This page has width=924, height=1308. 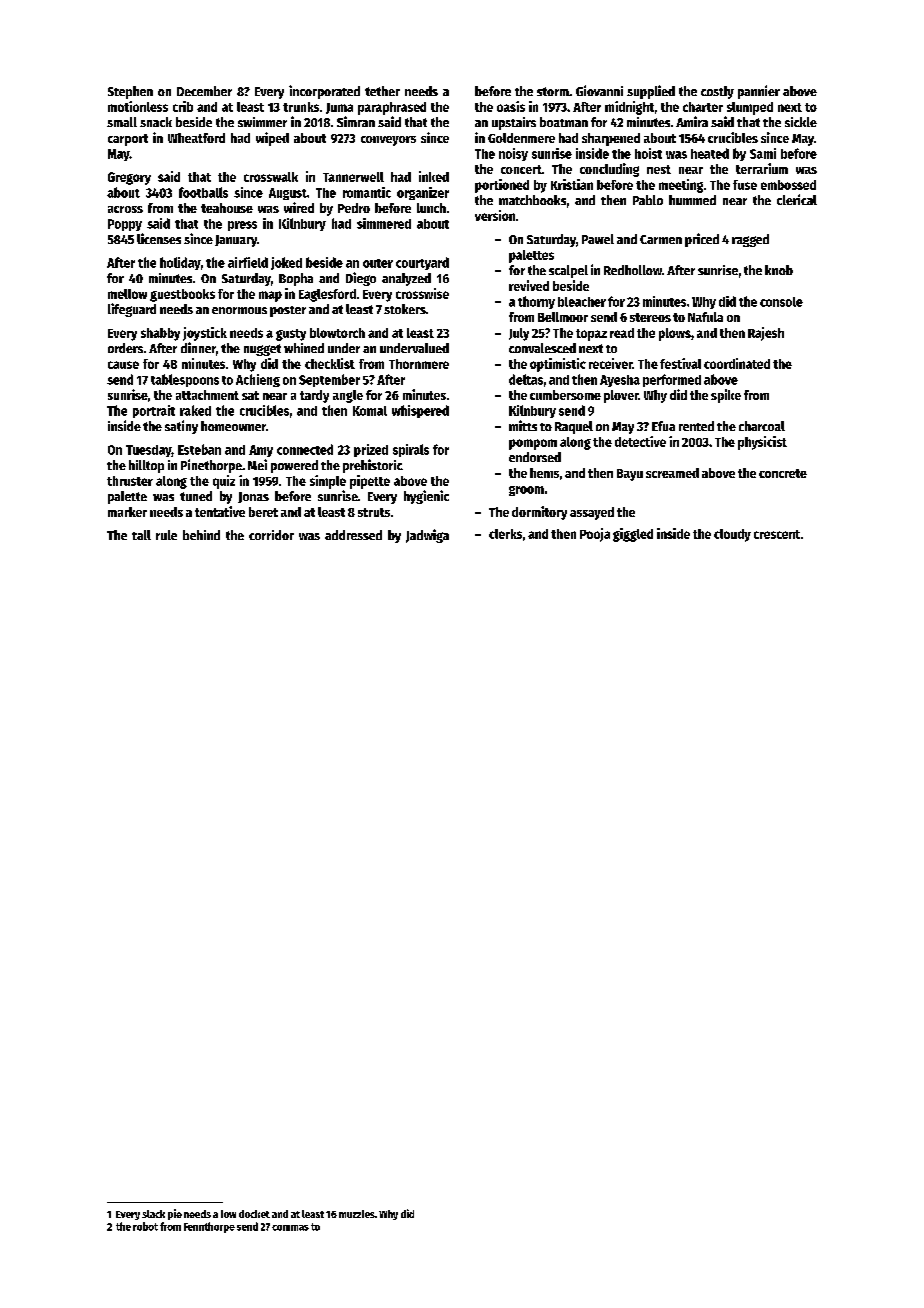 What do you see at coordinates (290, 1228) in the page?
I see `commas` at bounding box center [290, 1228].
